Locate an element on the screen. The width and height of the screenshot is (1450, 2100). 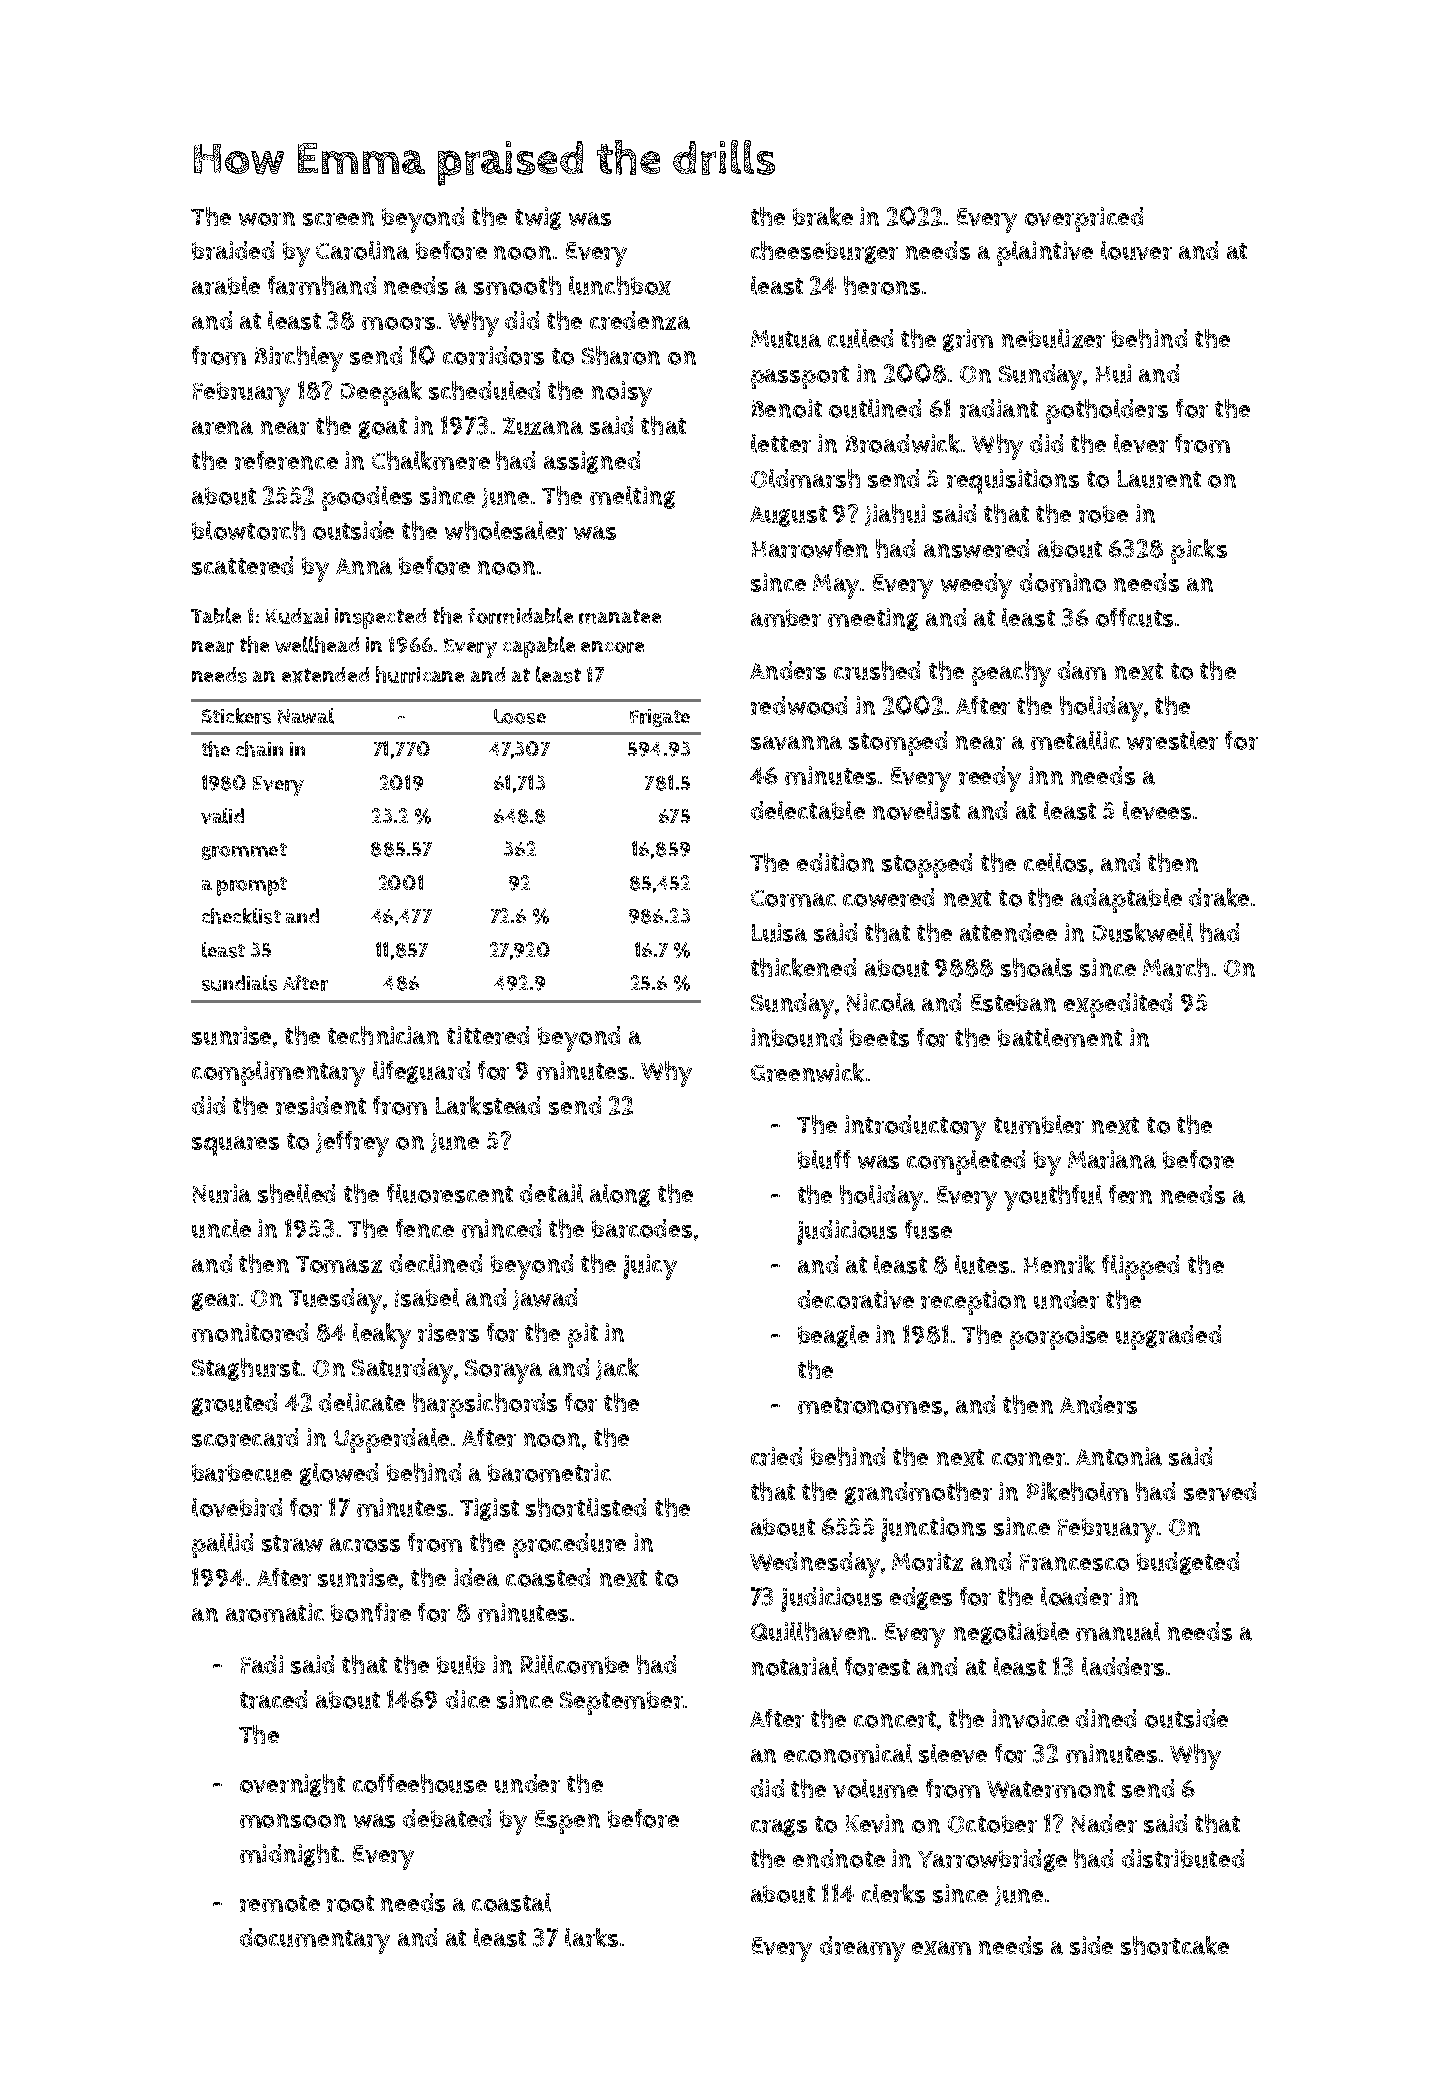
March is located at coordinates (1176, 967).
